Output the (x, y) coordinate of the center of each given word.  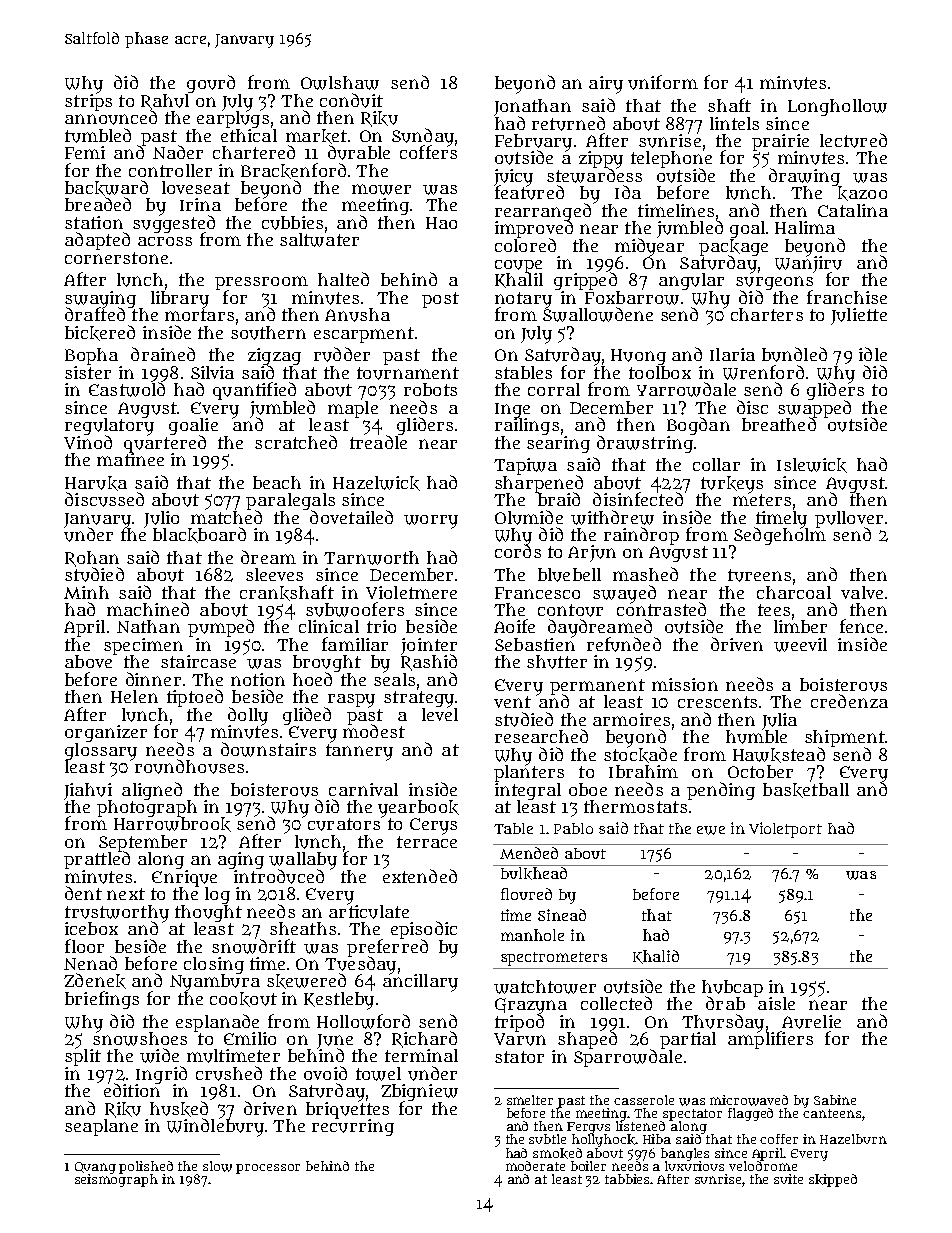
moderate (535, 1166)
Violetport (785, 830)
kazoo (862, 193)
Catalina (853, 210)
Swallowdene (598, 315)
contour (570, 610)
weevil (800, 645)
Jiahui (88, 791)
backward (106, 188)
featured (529, 193)
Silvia (212, 372)
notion (258, 679)
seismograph (116, 1180)
